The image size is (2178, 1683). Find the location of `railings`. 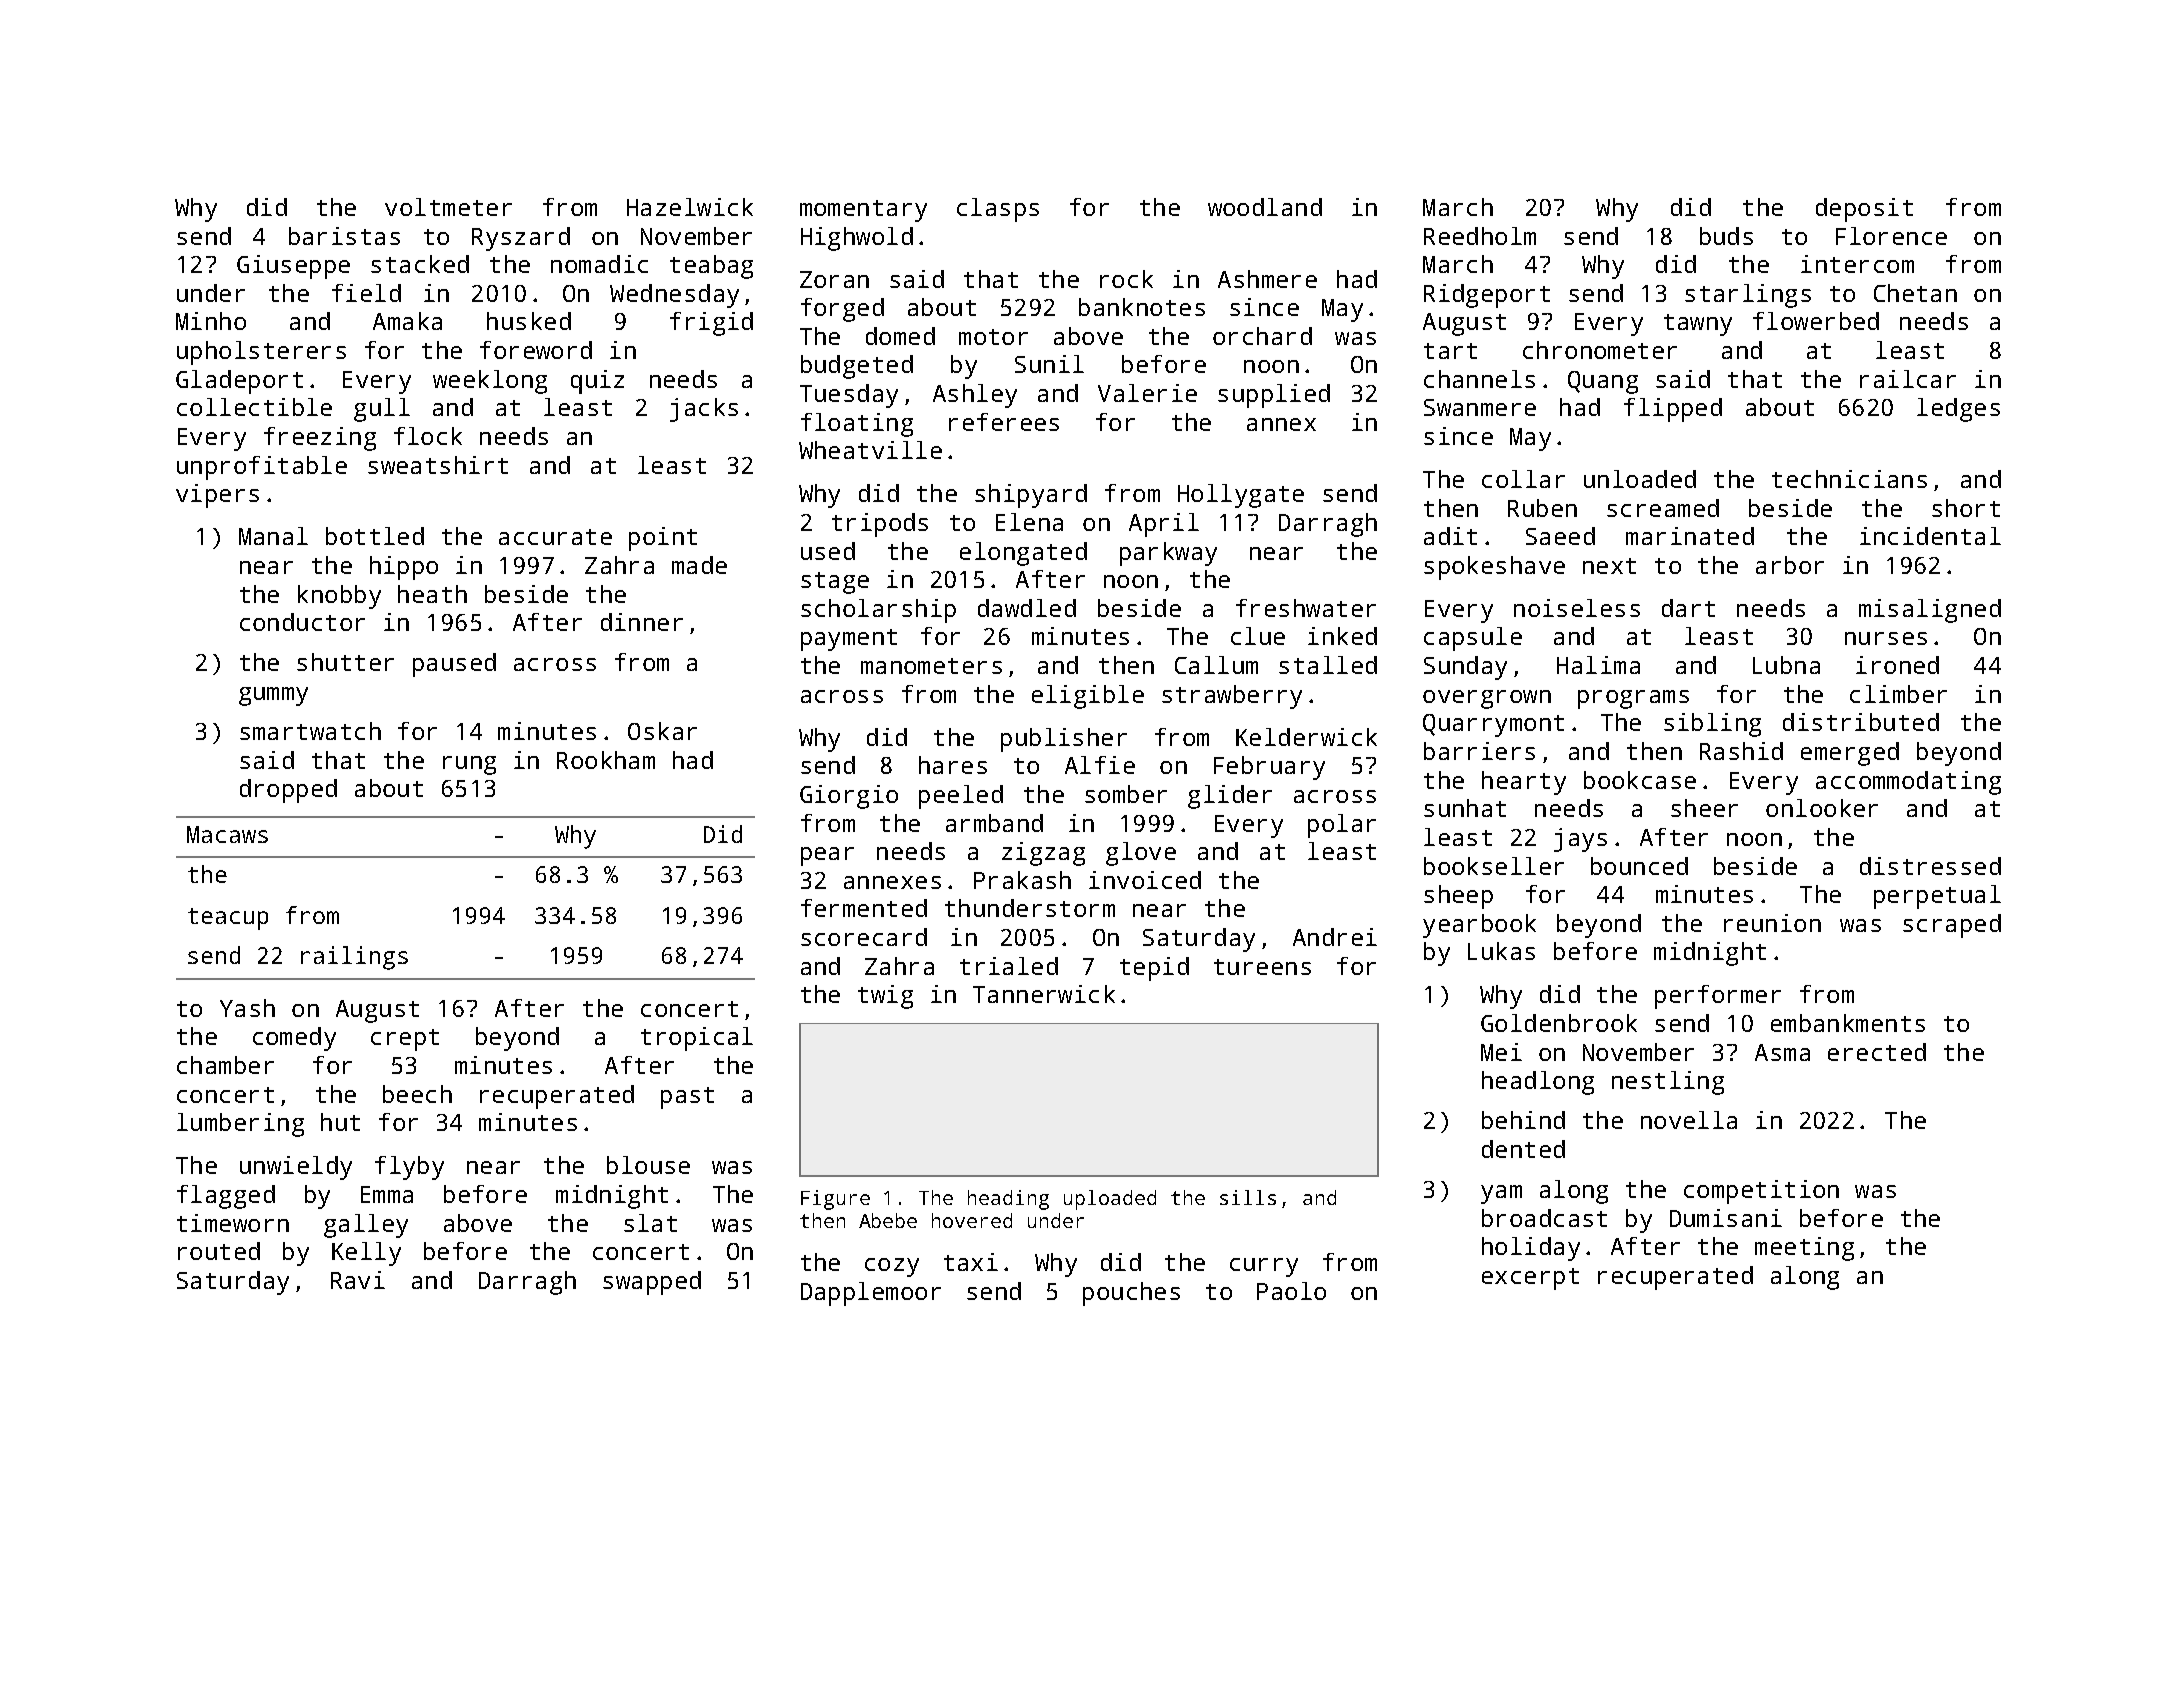

railings is located at coordinates (354, 958).
